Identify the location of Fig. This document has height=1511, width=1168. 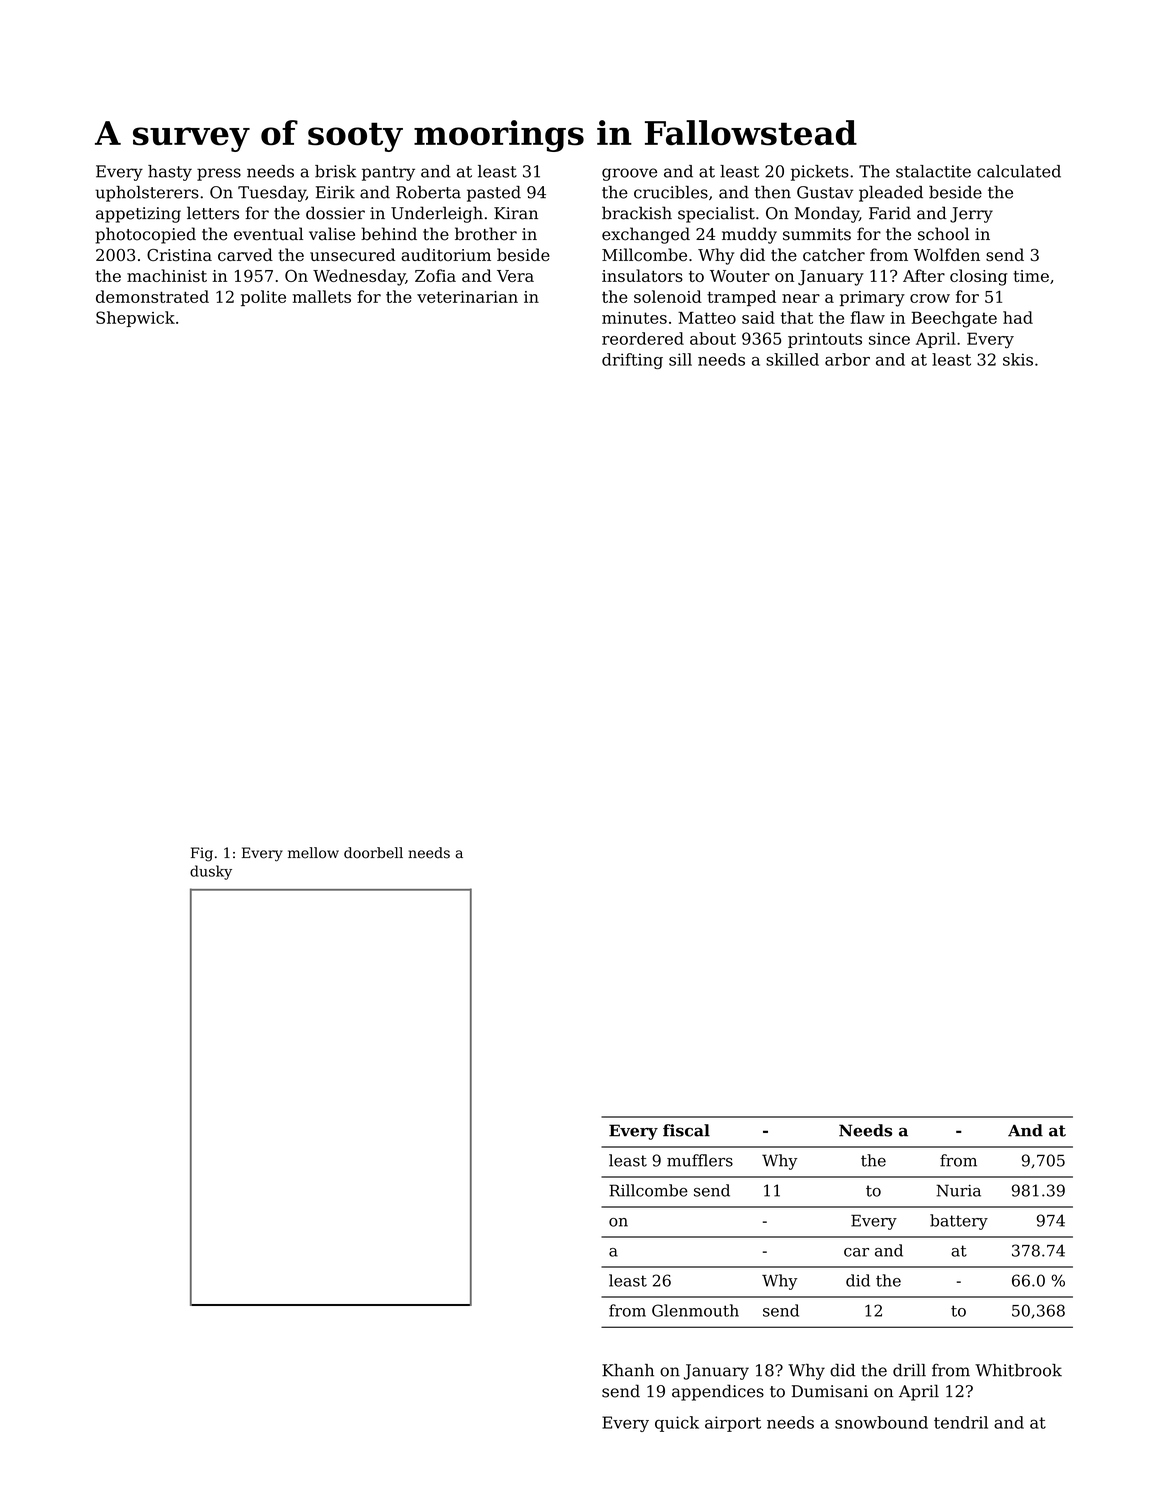
(202, 854).
